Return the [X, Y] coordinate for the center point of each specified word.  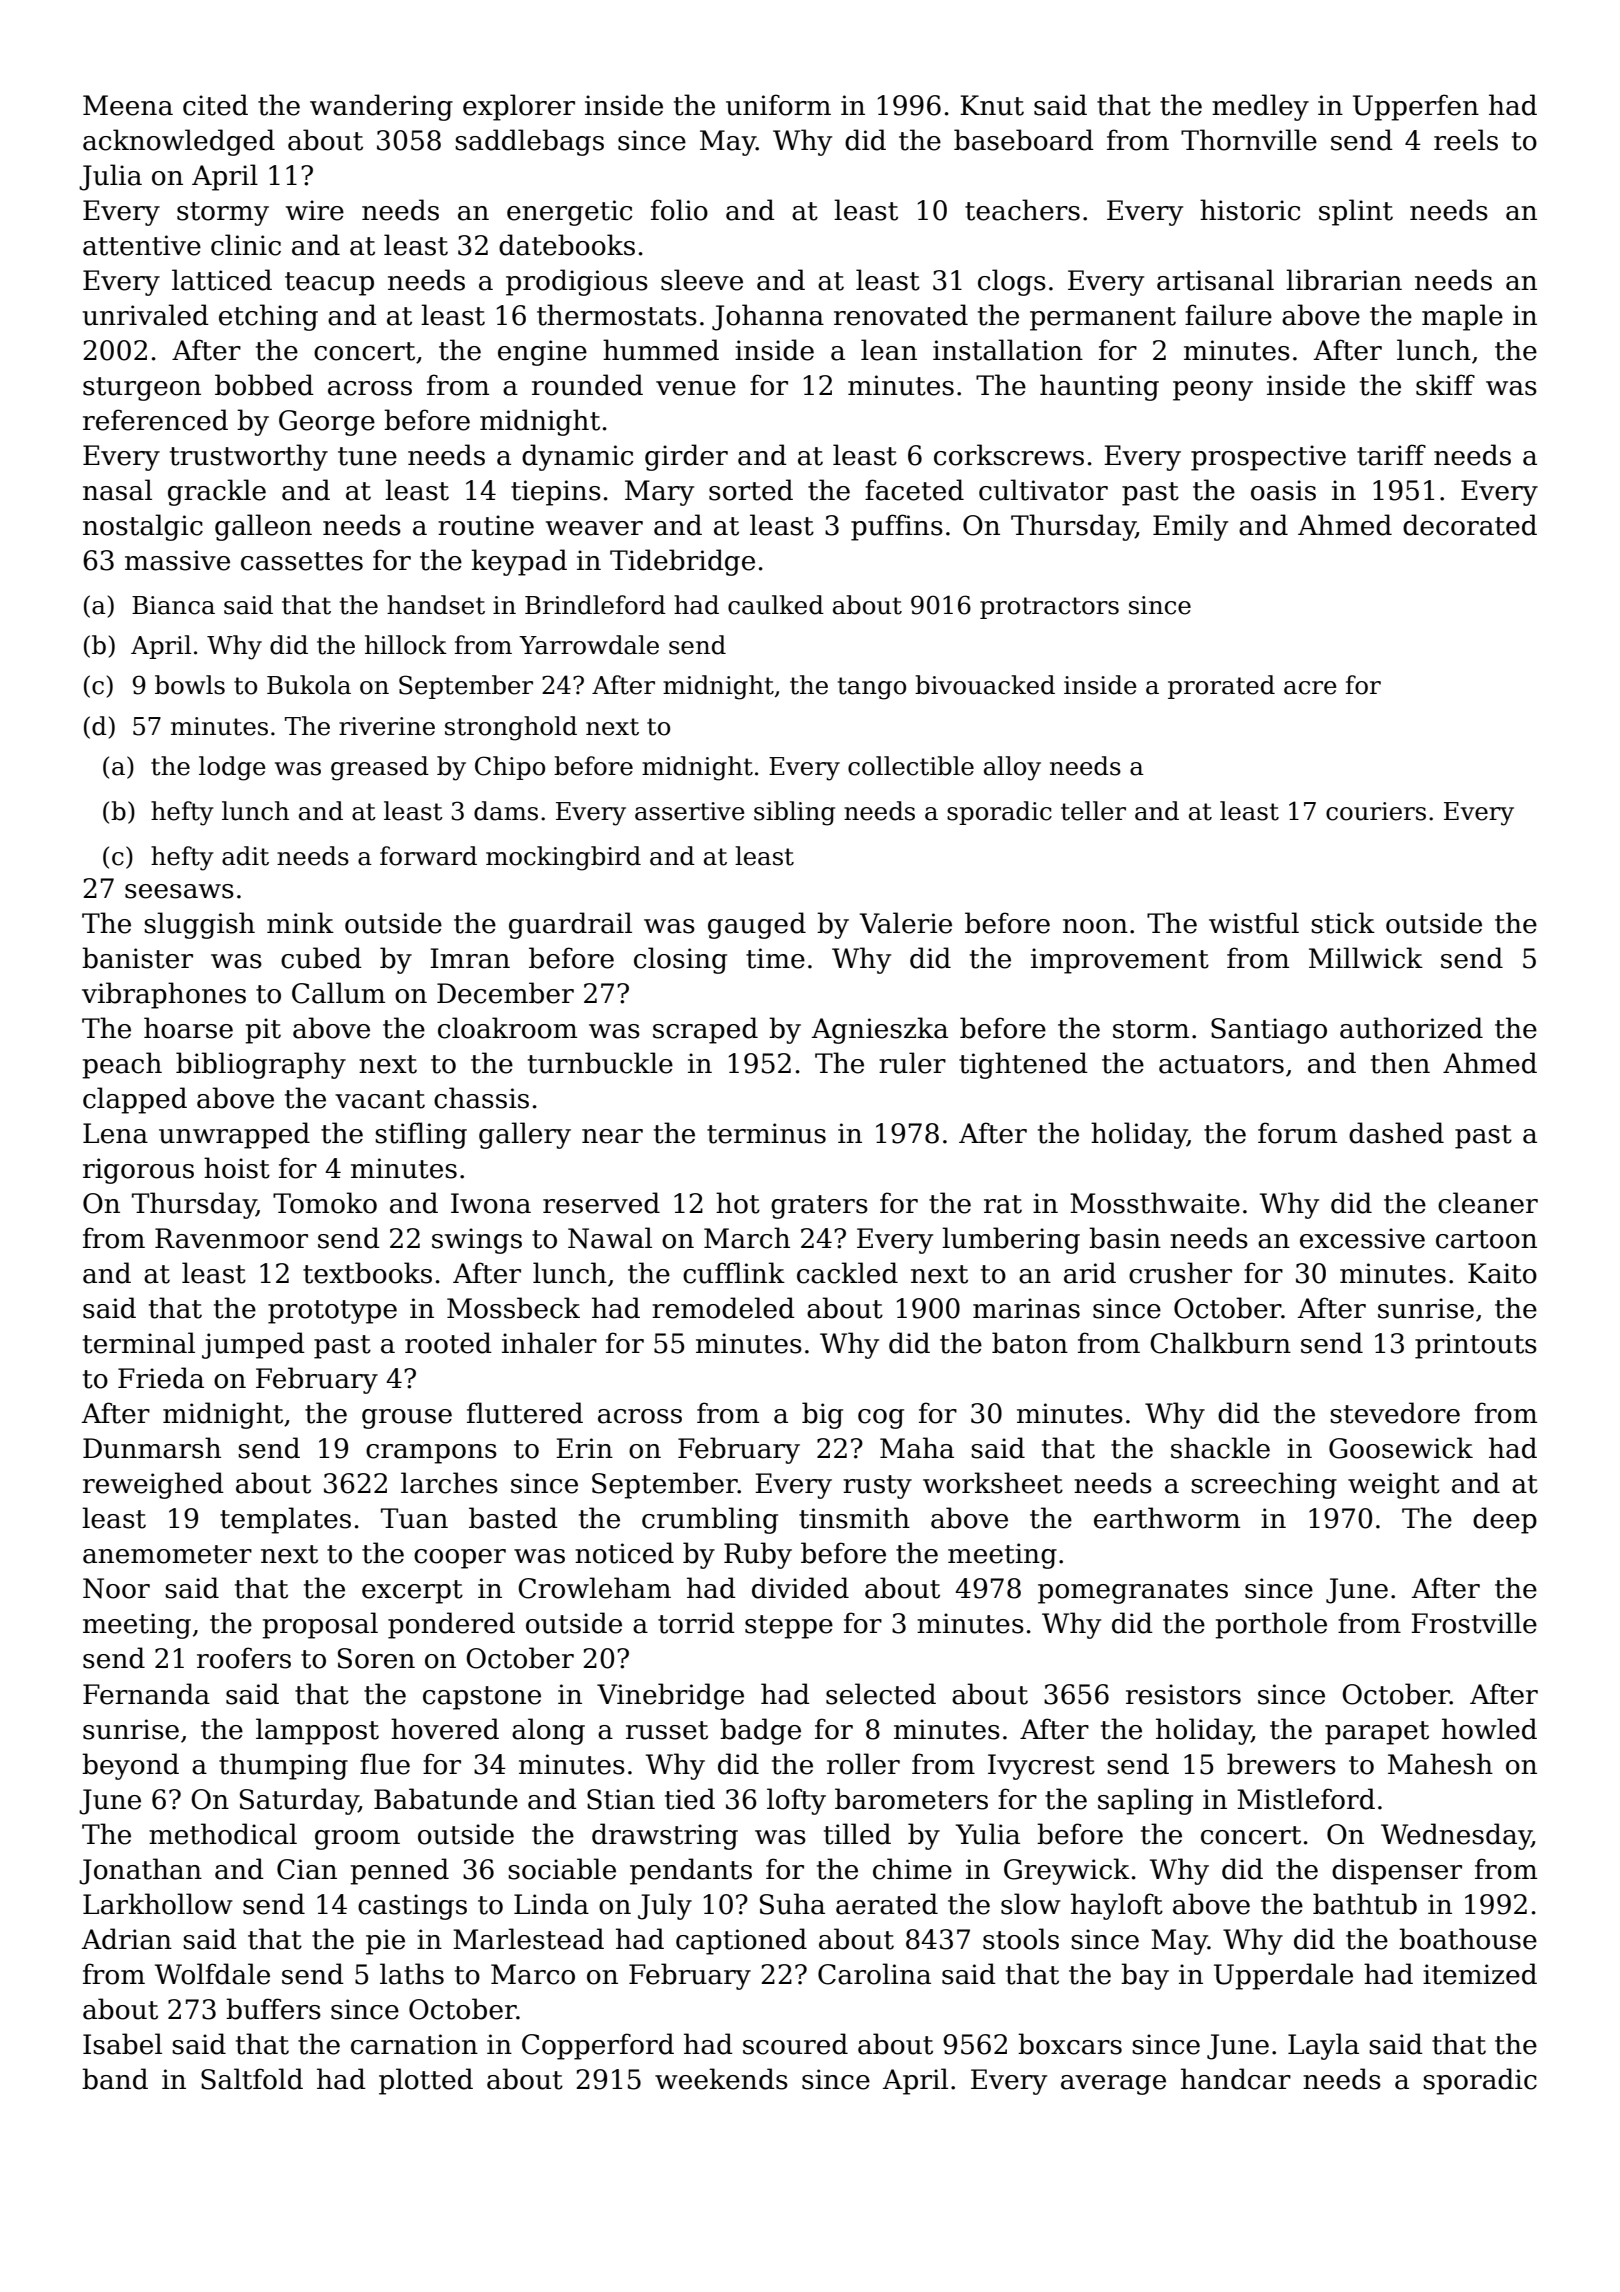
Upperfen [1416, 107]
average [1113, 2085]
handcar [1236, 2079]
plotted [426, 2081]
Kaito [1502, 1273]
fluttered [525, 1413]
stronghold [511, 728]
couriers [1376, 811]
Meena [128, 105]
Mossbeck [513, 1308]
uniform [778, 105]
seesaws [179, 891]
